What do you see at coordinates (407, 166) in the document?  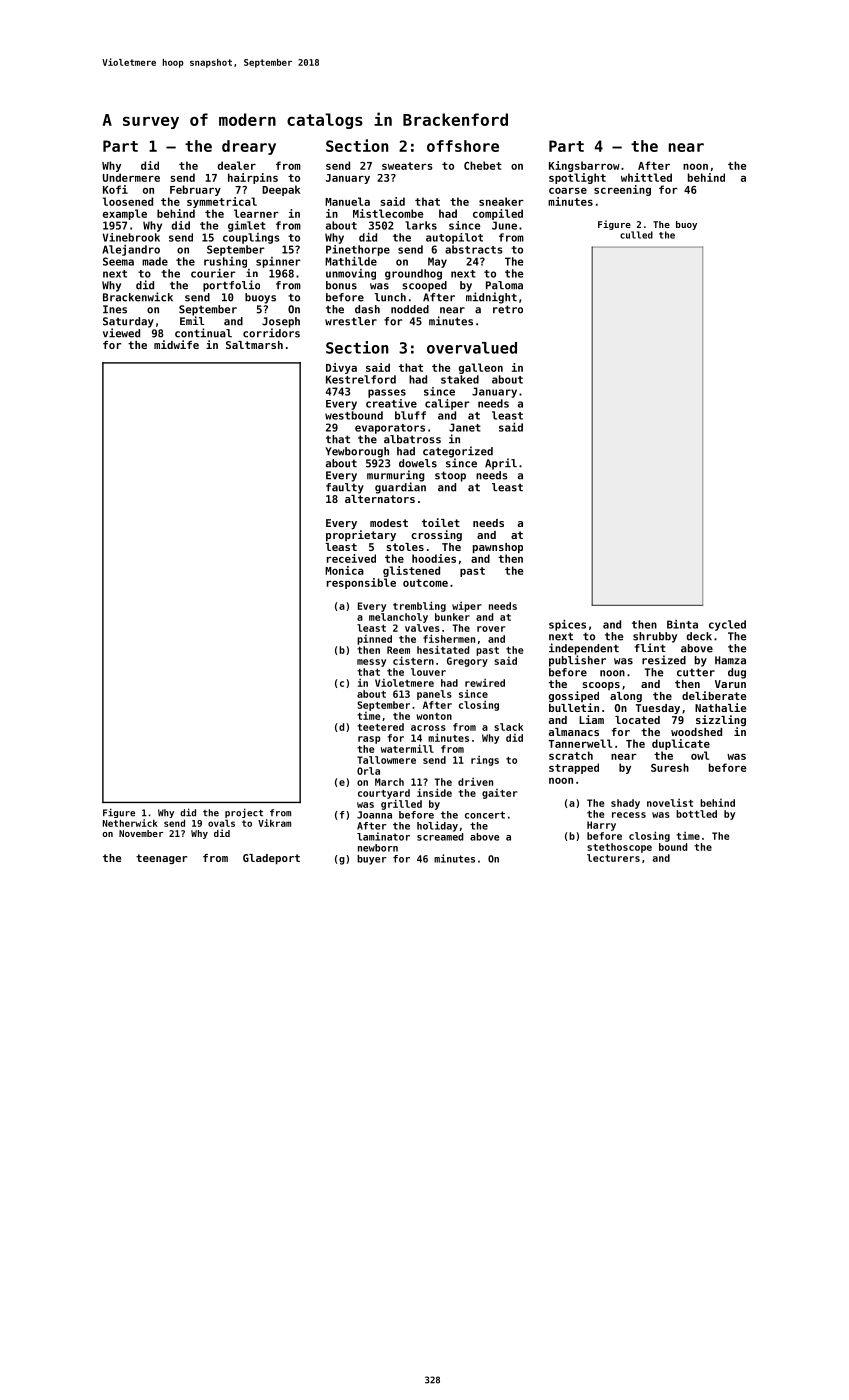 I see `sweaters` at bounding box center [407, 166].
